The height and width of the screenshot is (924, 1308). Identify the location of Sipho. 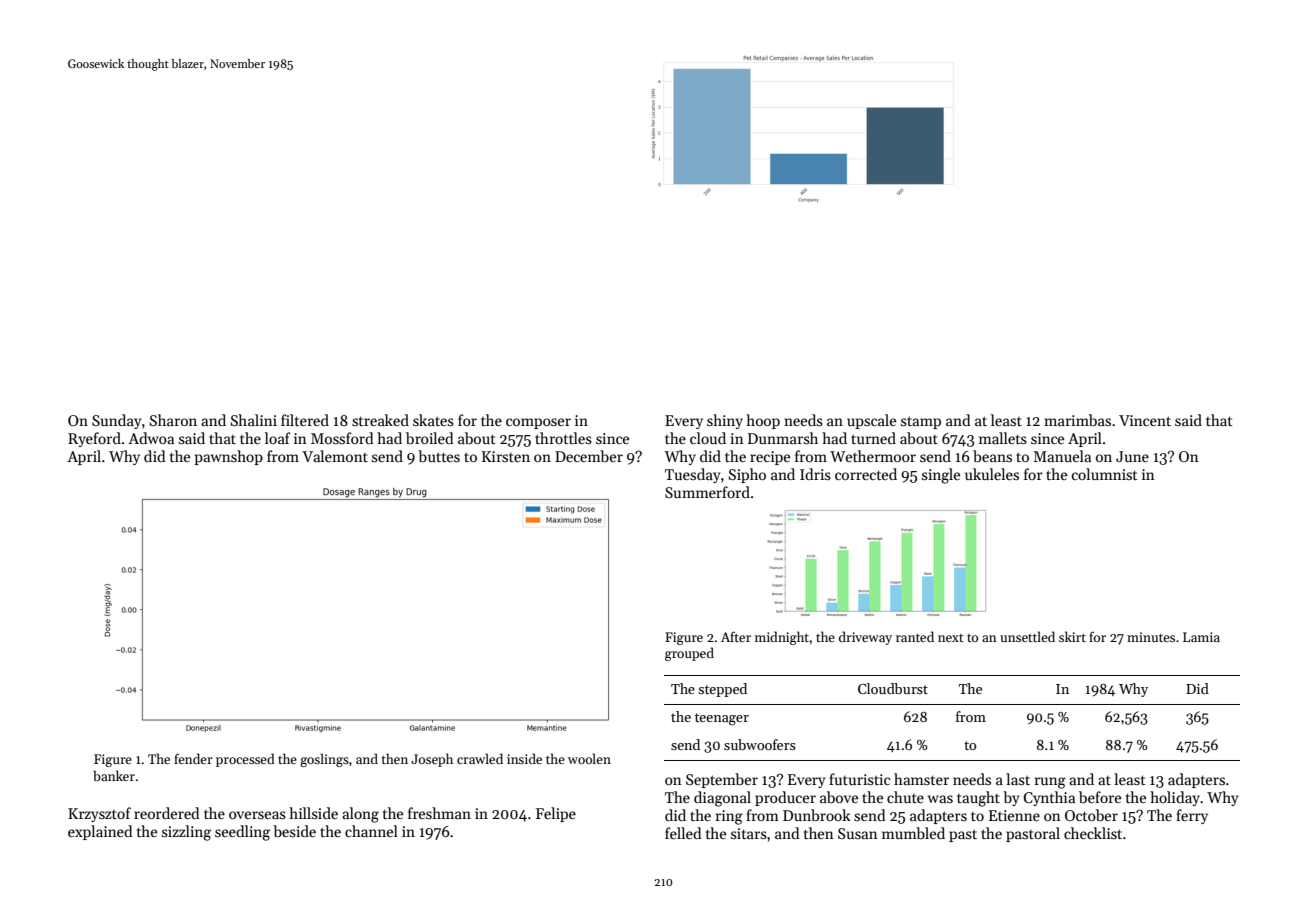
(747, 475).
